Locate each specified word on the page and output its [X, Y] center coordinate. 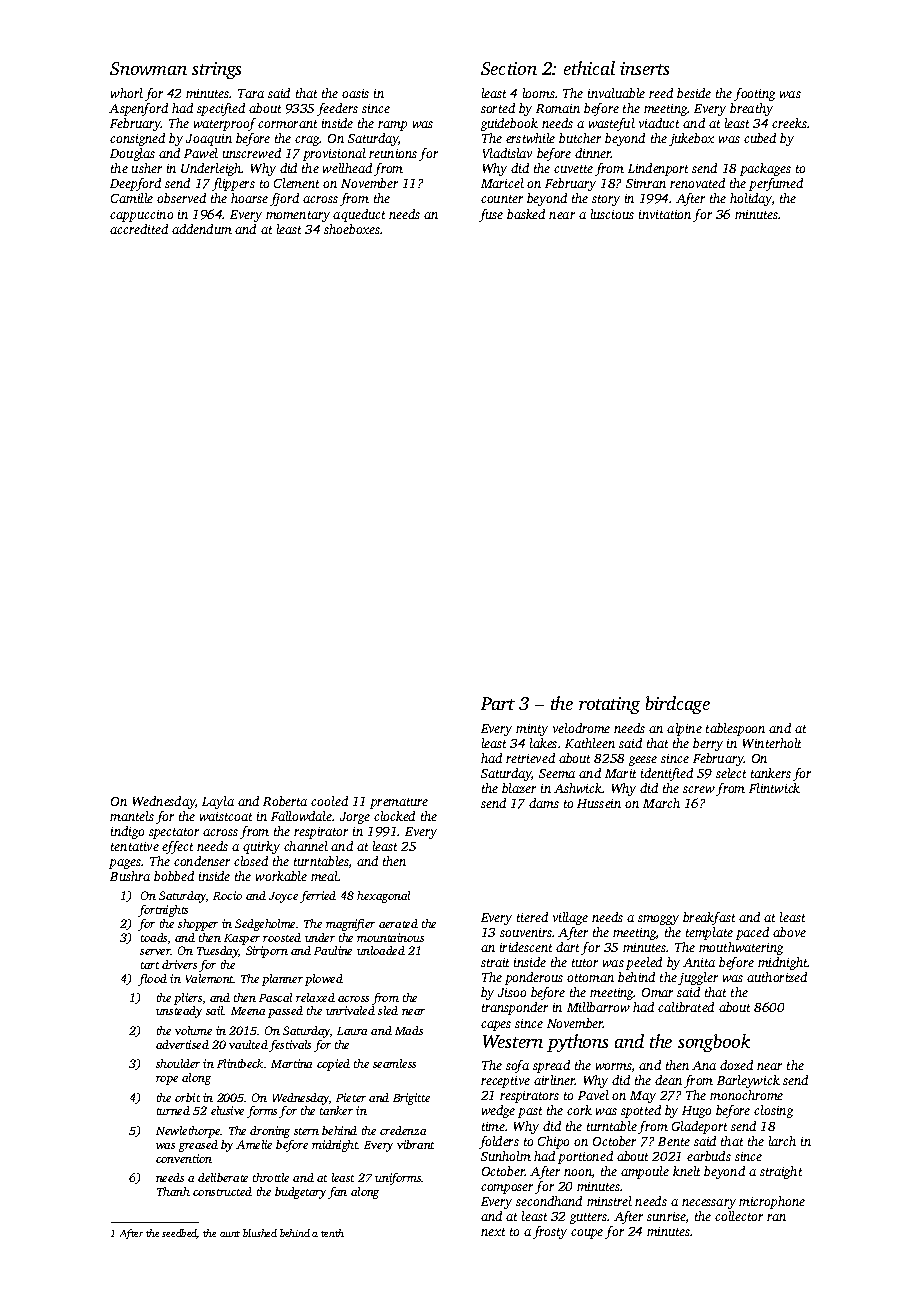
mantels [132, 816]
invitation [665, 214]
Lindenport [658, 169]
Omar [657, 992]
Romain [558, 108]
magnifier [350, 925]
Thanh [173, 1191]
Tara [251, 93]
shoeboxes [352, 229]
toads [154, 937]
